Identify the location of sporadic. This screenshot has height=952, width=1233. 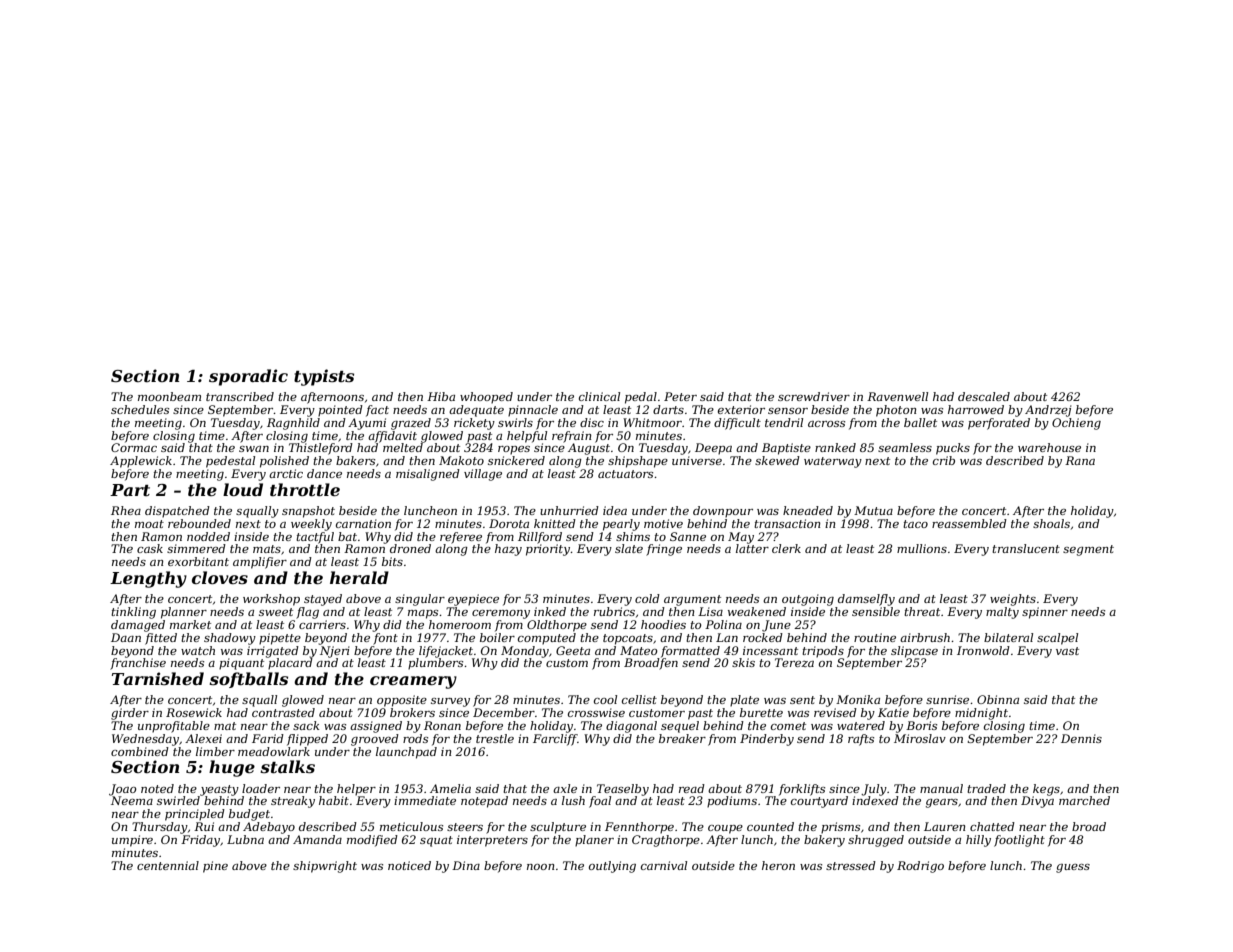
(248, 377).
